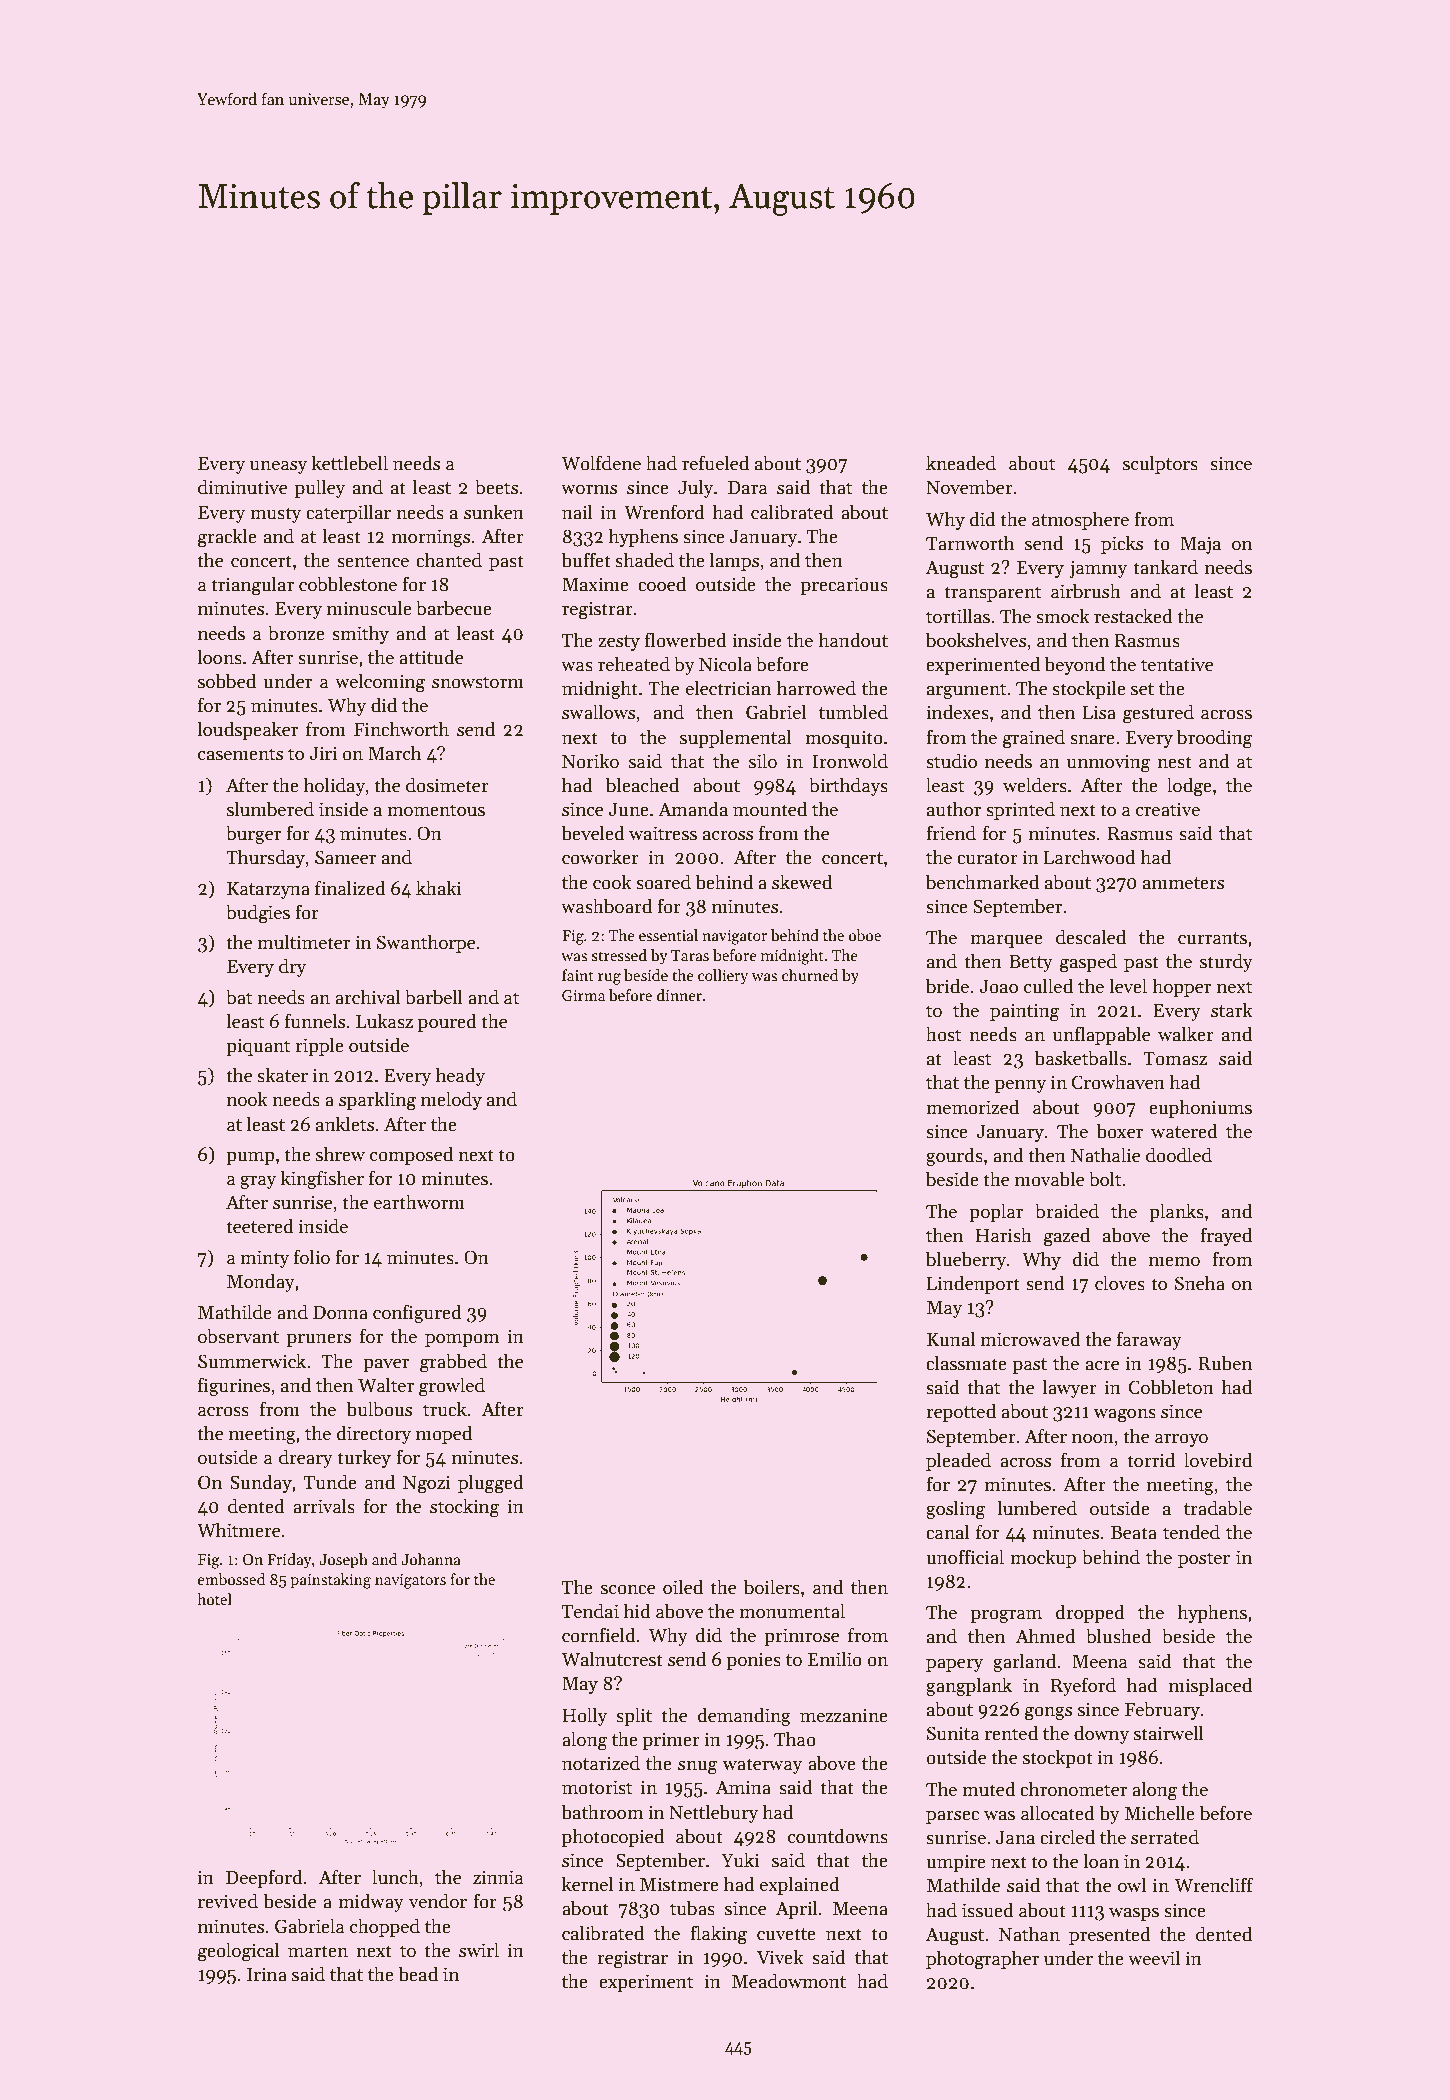 The image size is (1450, 2100). I want to click on grained, so click(1034, 739).
